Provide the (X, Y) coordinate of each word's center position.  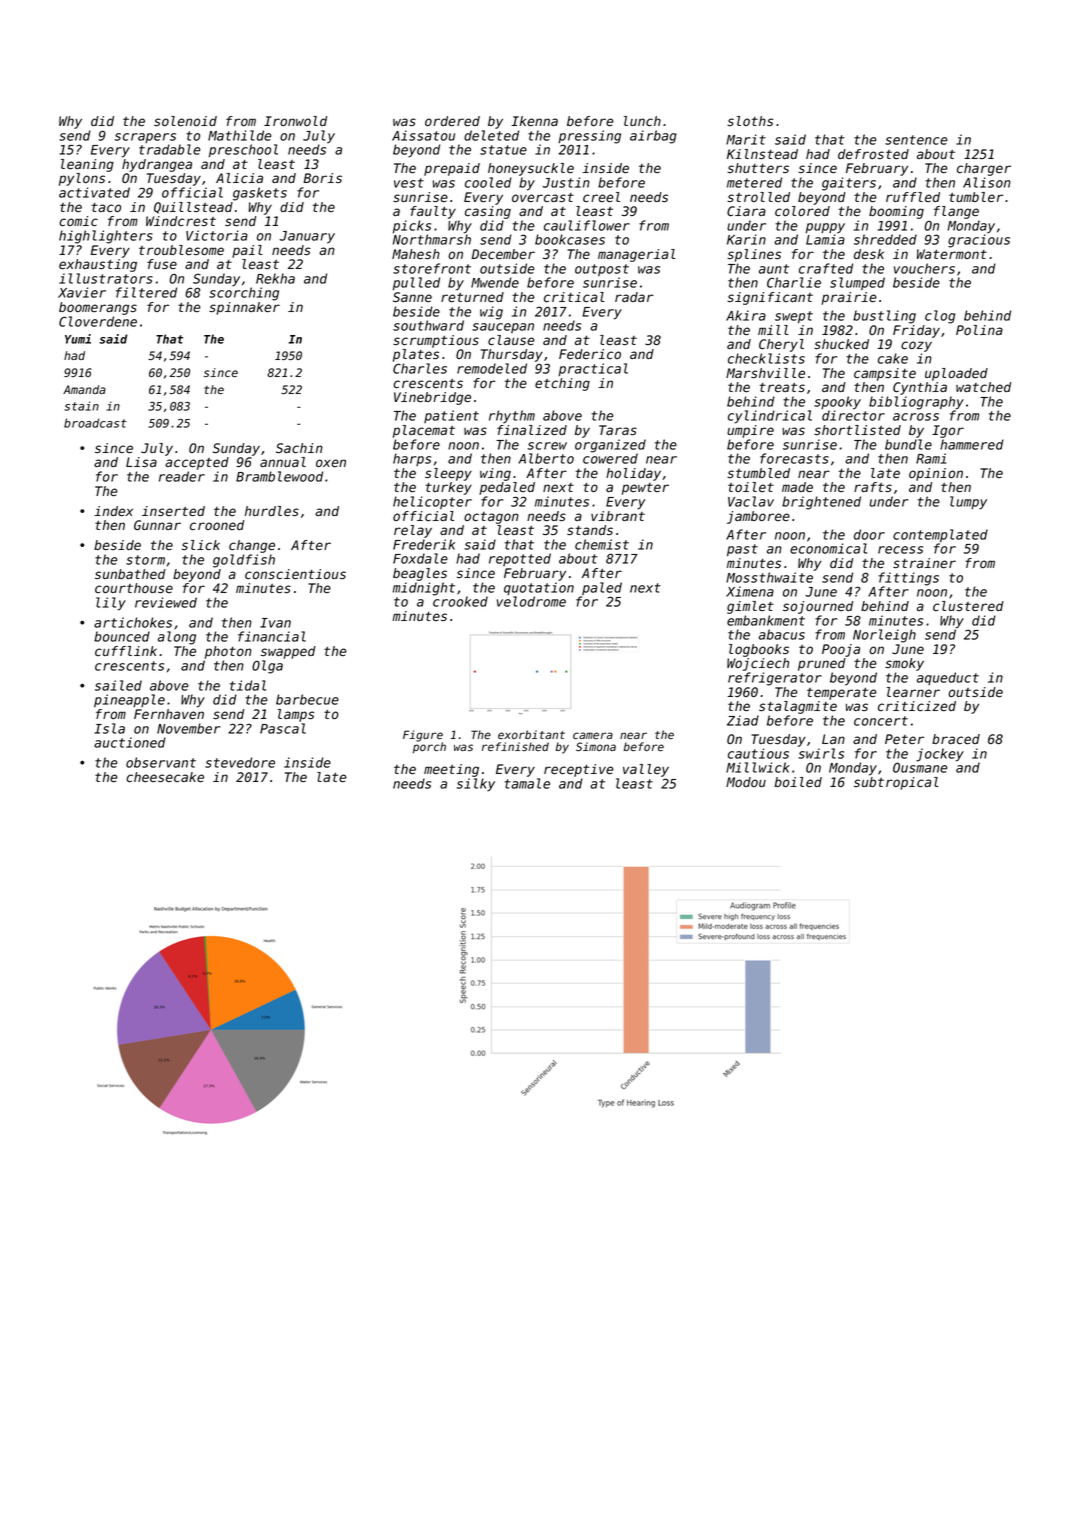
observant (161, 762)
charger (984, 169)
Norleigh (884, 636)
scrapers (145, 138)
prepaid (452, 169)
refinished (515, 746)
